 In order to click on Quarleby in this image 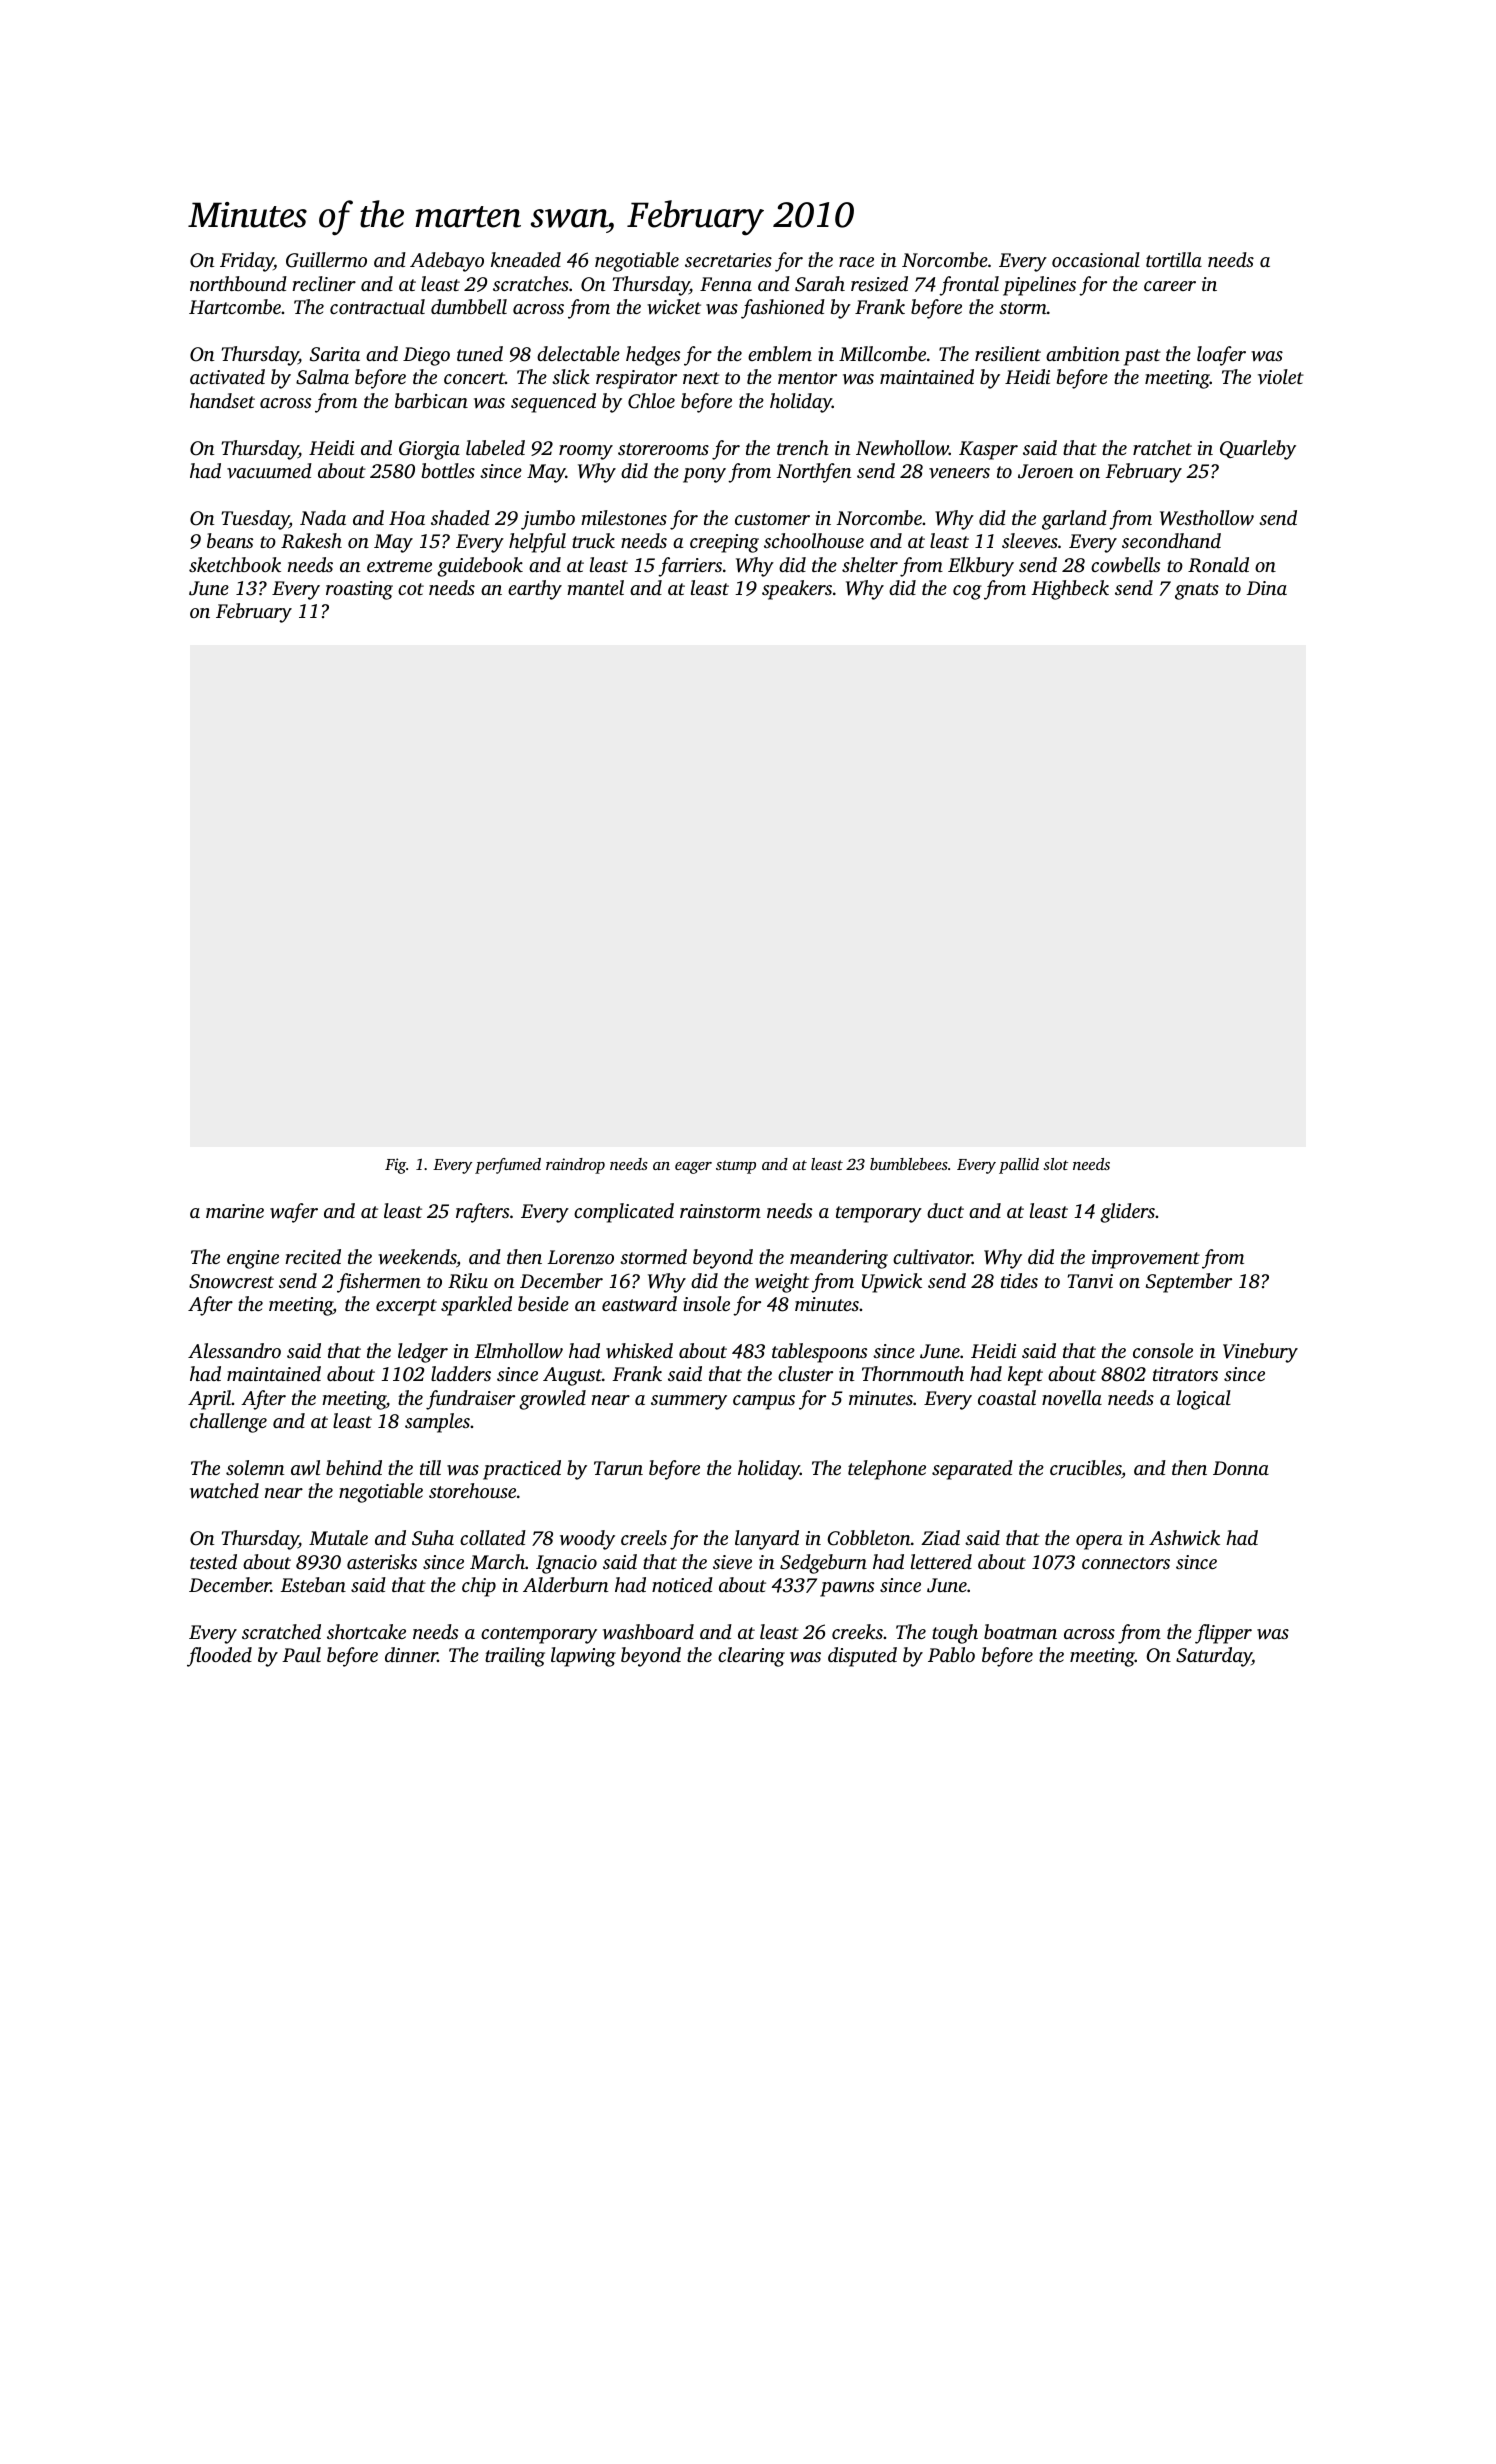, I will do `click(1258, 450)`.
